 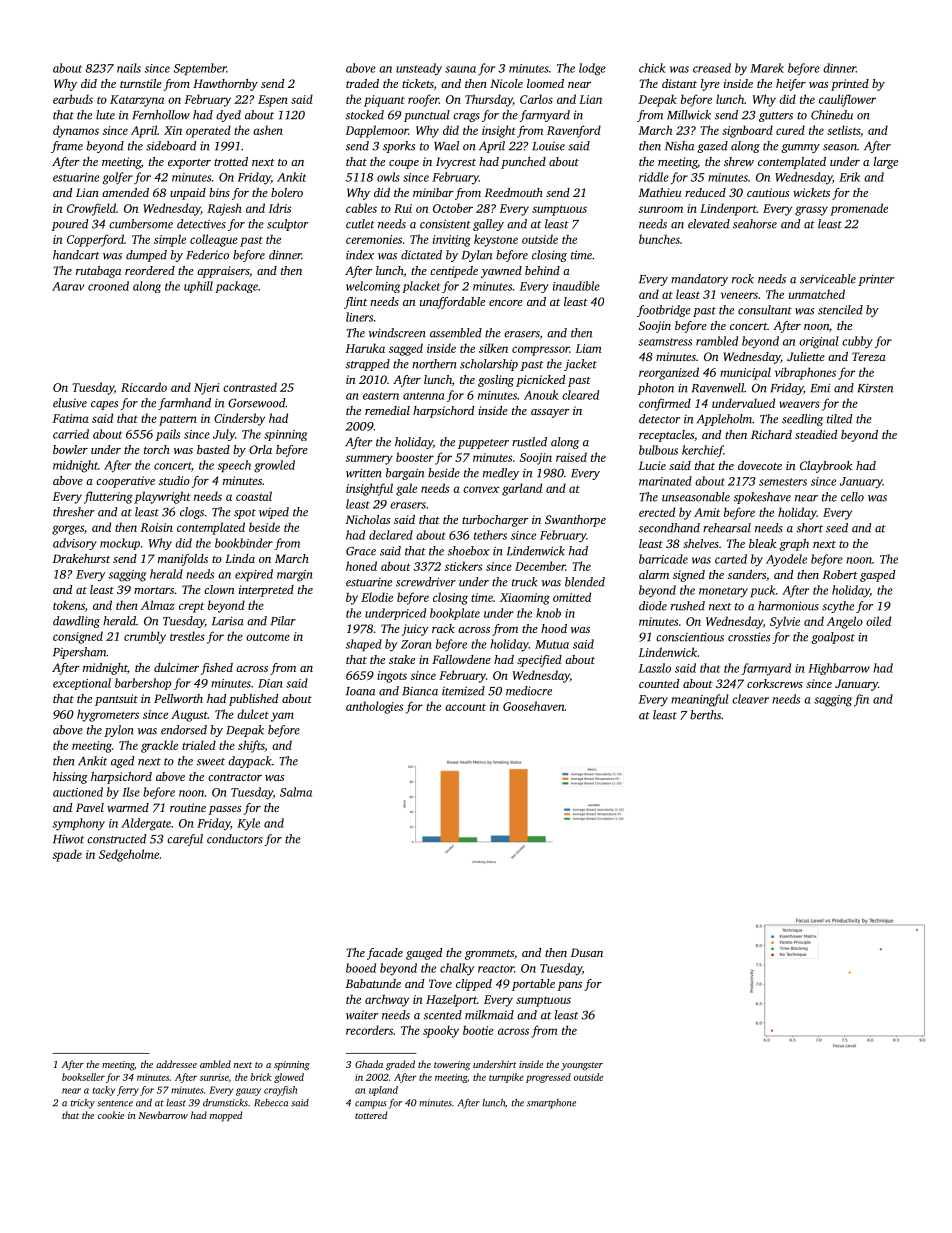 What do you see at coordinates (843, 130) in the image?
I see `setlists` at bounding box center [843, 130].
